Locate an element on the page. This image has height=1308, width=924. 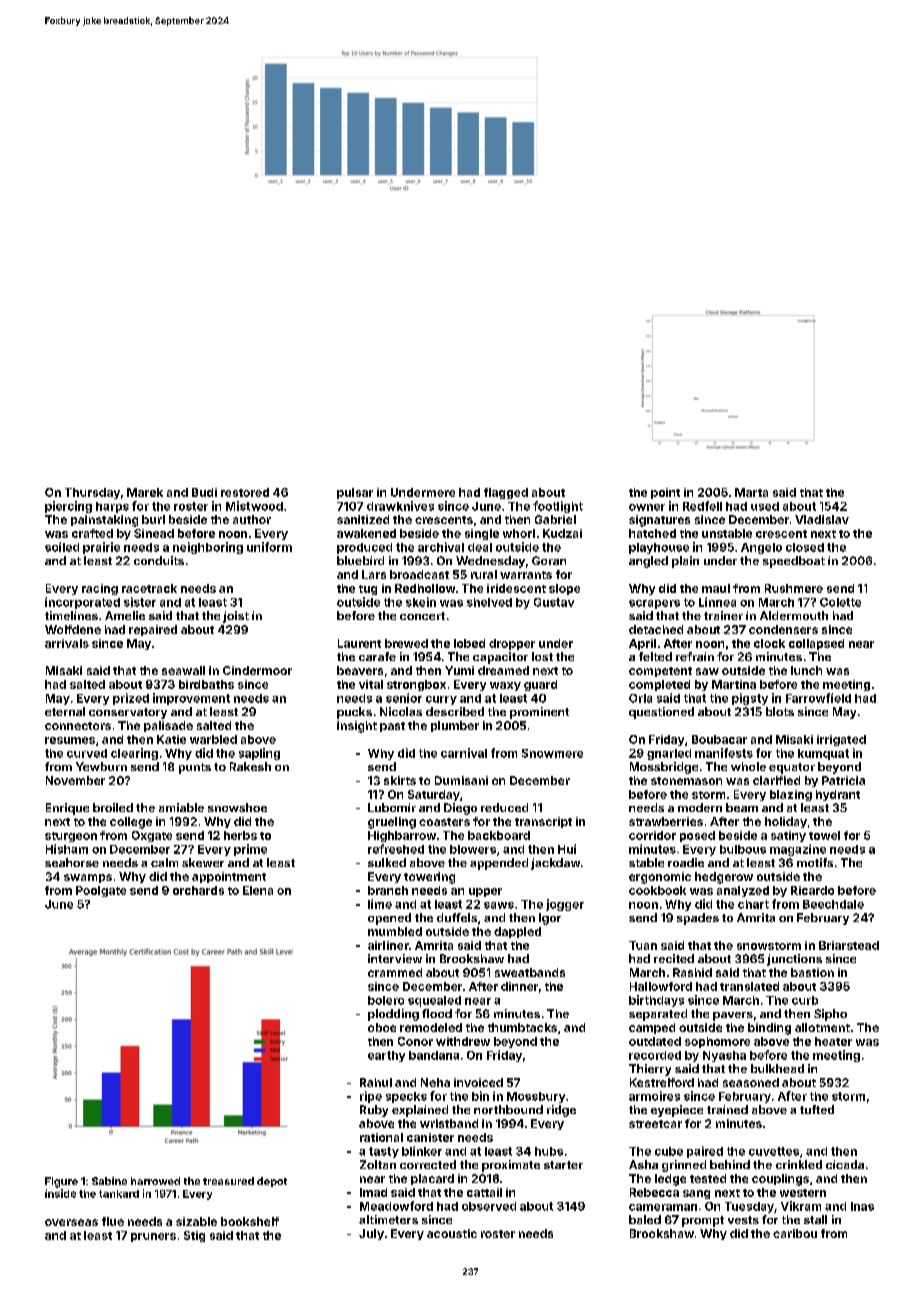
orchards is located at coordinates (198, 890).
